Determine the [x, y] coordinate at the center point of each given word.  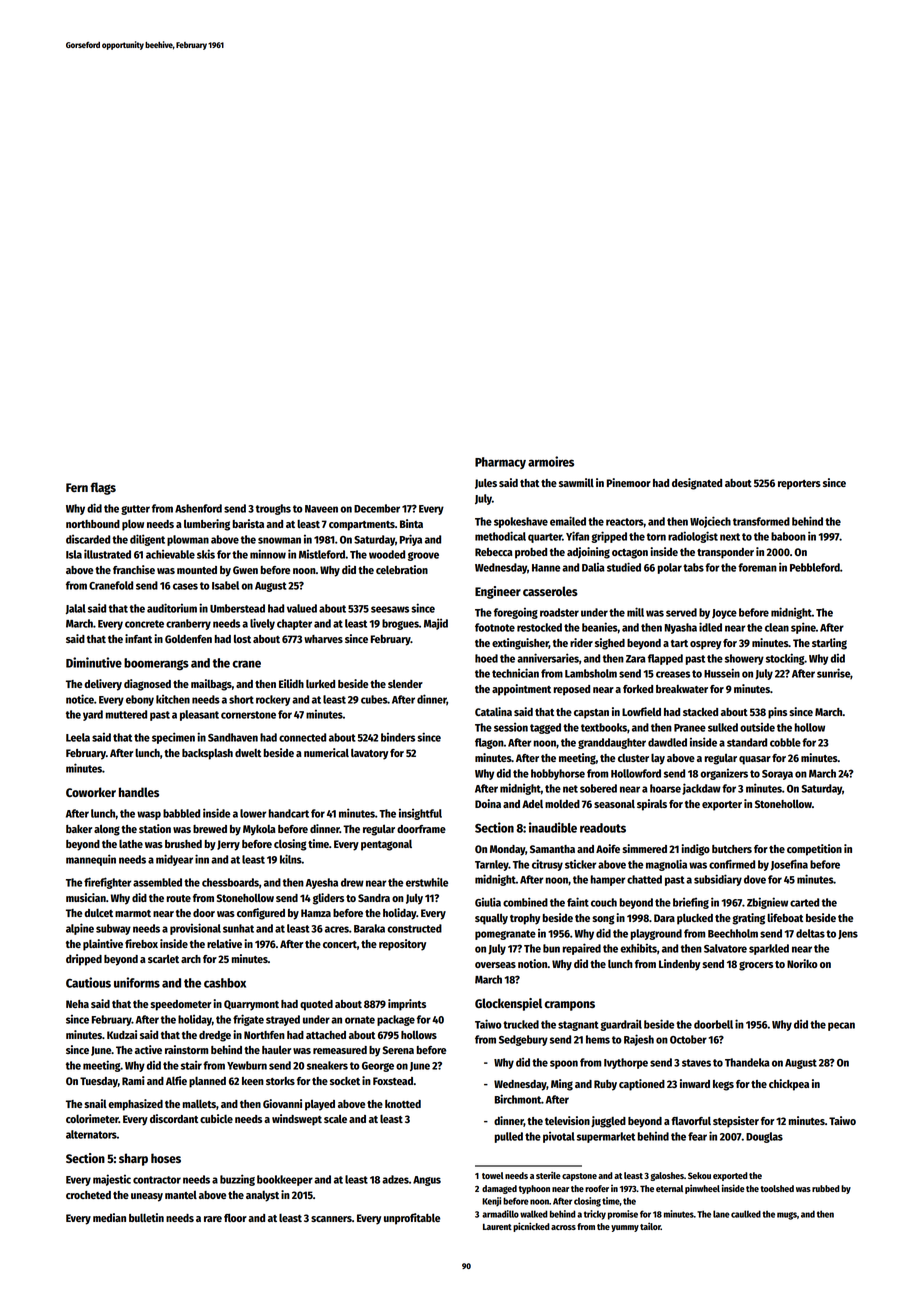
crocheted [88, 1195]
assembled [157, 882]
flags [103, 488]
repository [402, 945]
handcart [288, 813]
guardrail [621, 1025]
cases [185, 586]
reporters [799, 485]
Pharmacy [500, 463]
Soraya [777, 775]
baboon [788, 536]
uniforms [137, 982]
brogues [400, 624]
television [567, 1120]
